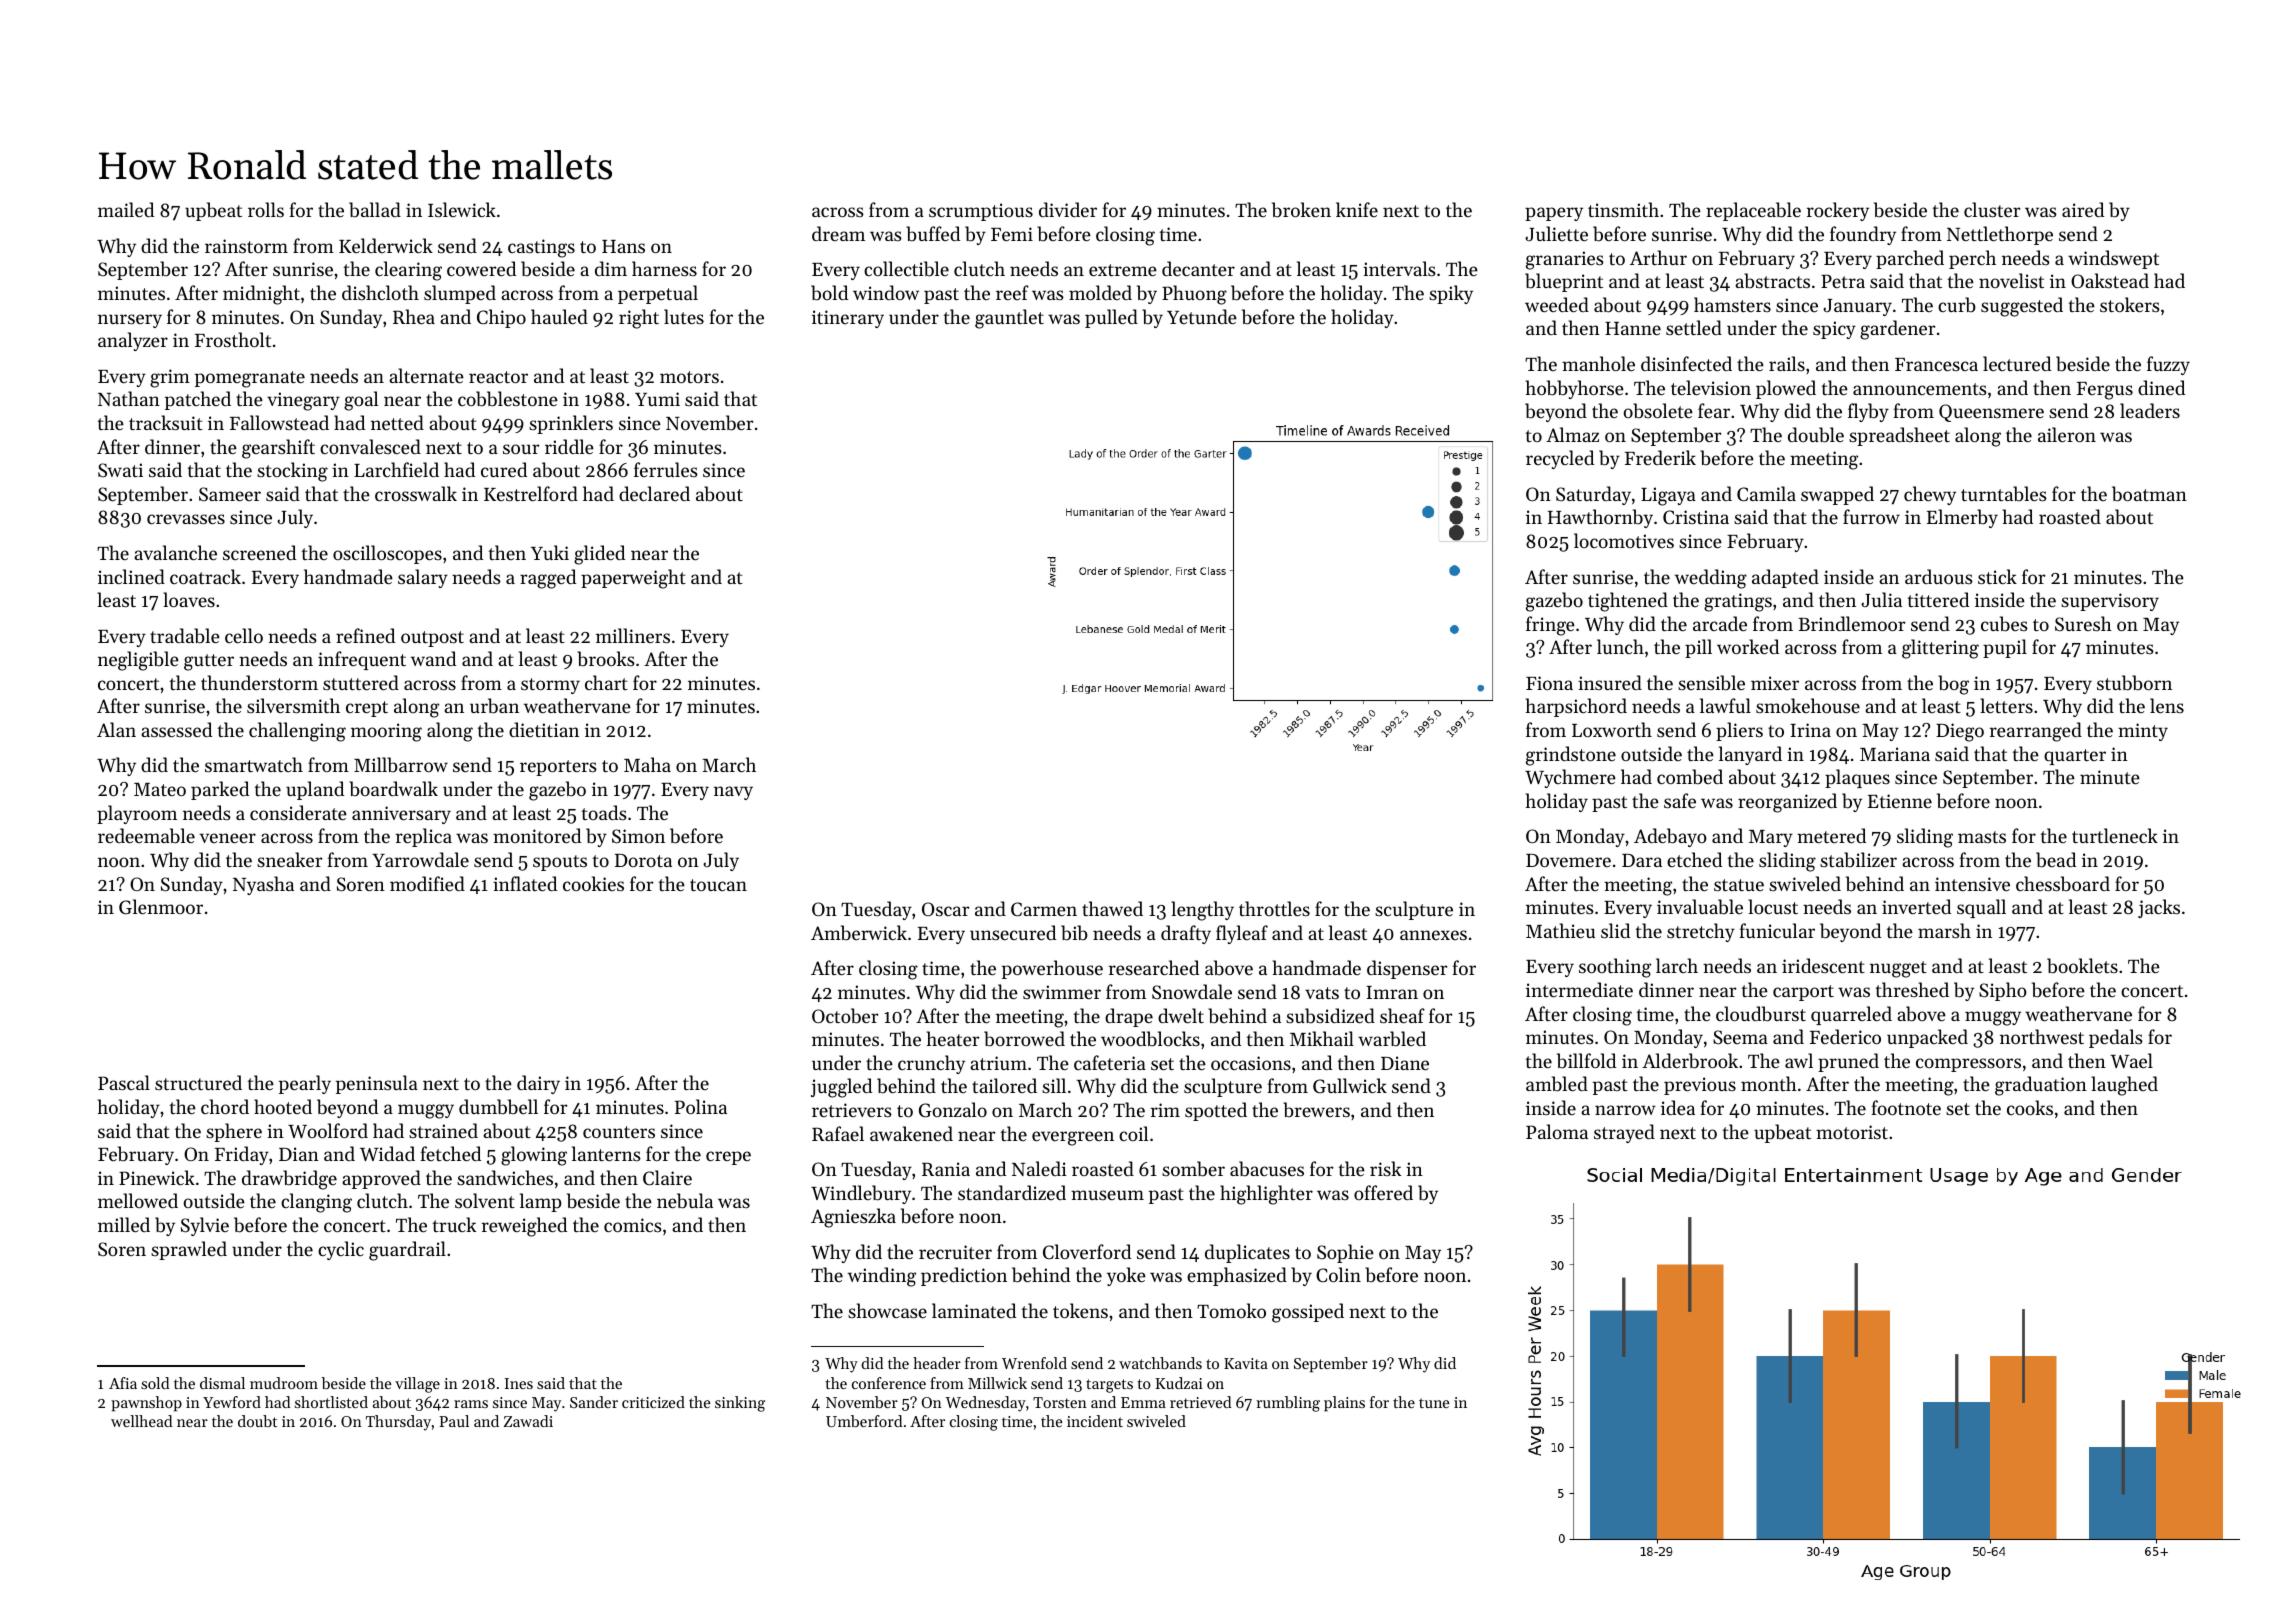  Describe the element at coordinates (524, 1227) in the screenshot. I see `reweighed` at that location.
